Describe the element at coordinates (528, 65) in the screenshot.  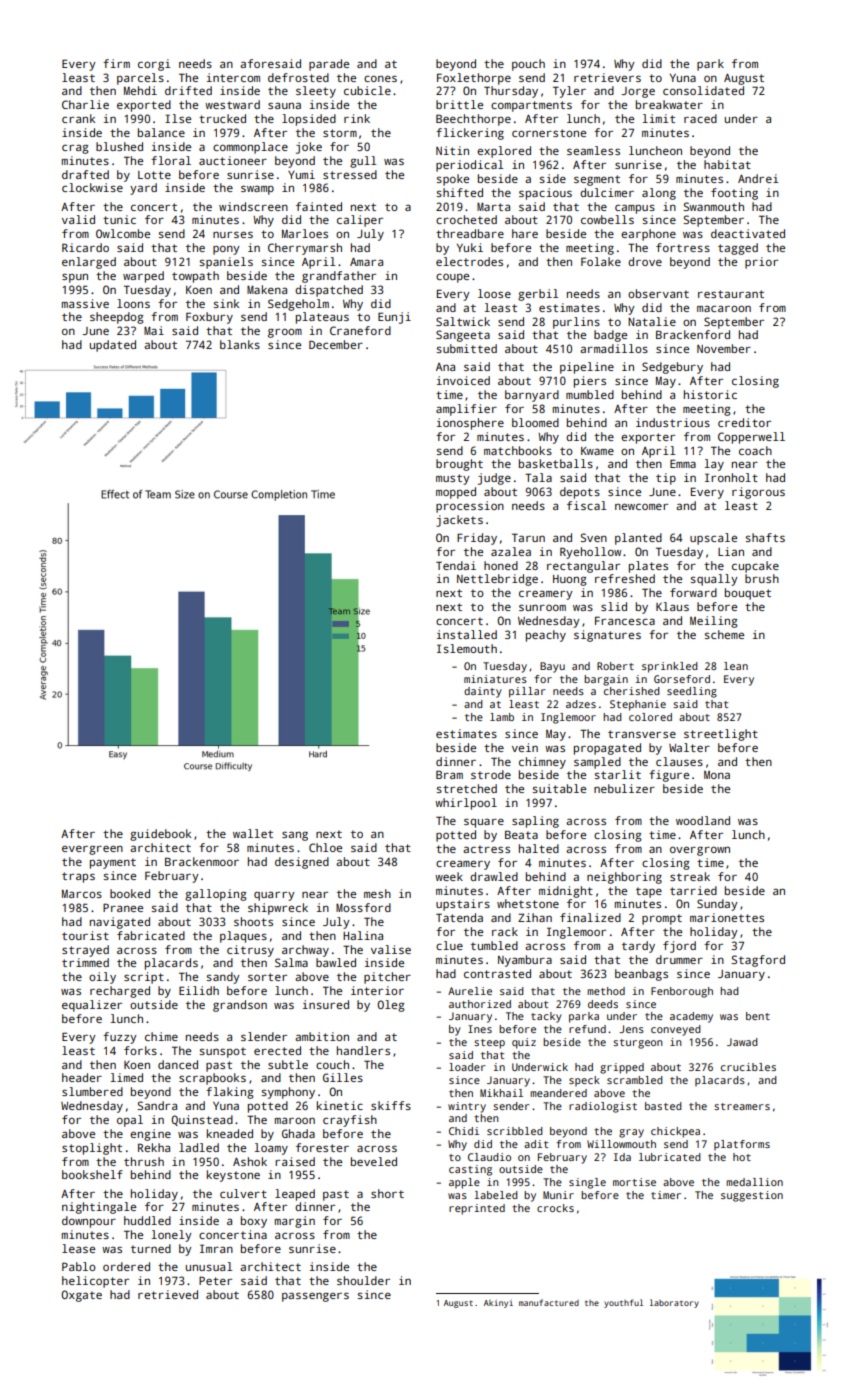
I see `pouch` at that location.
